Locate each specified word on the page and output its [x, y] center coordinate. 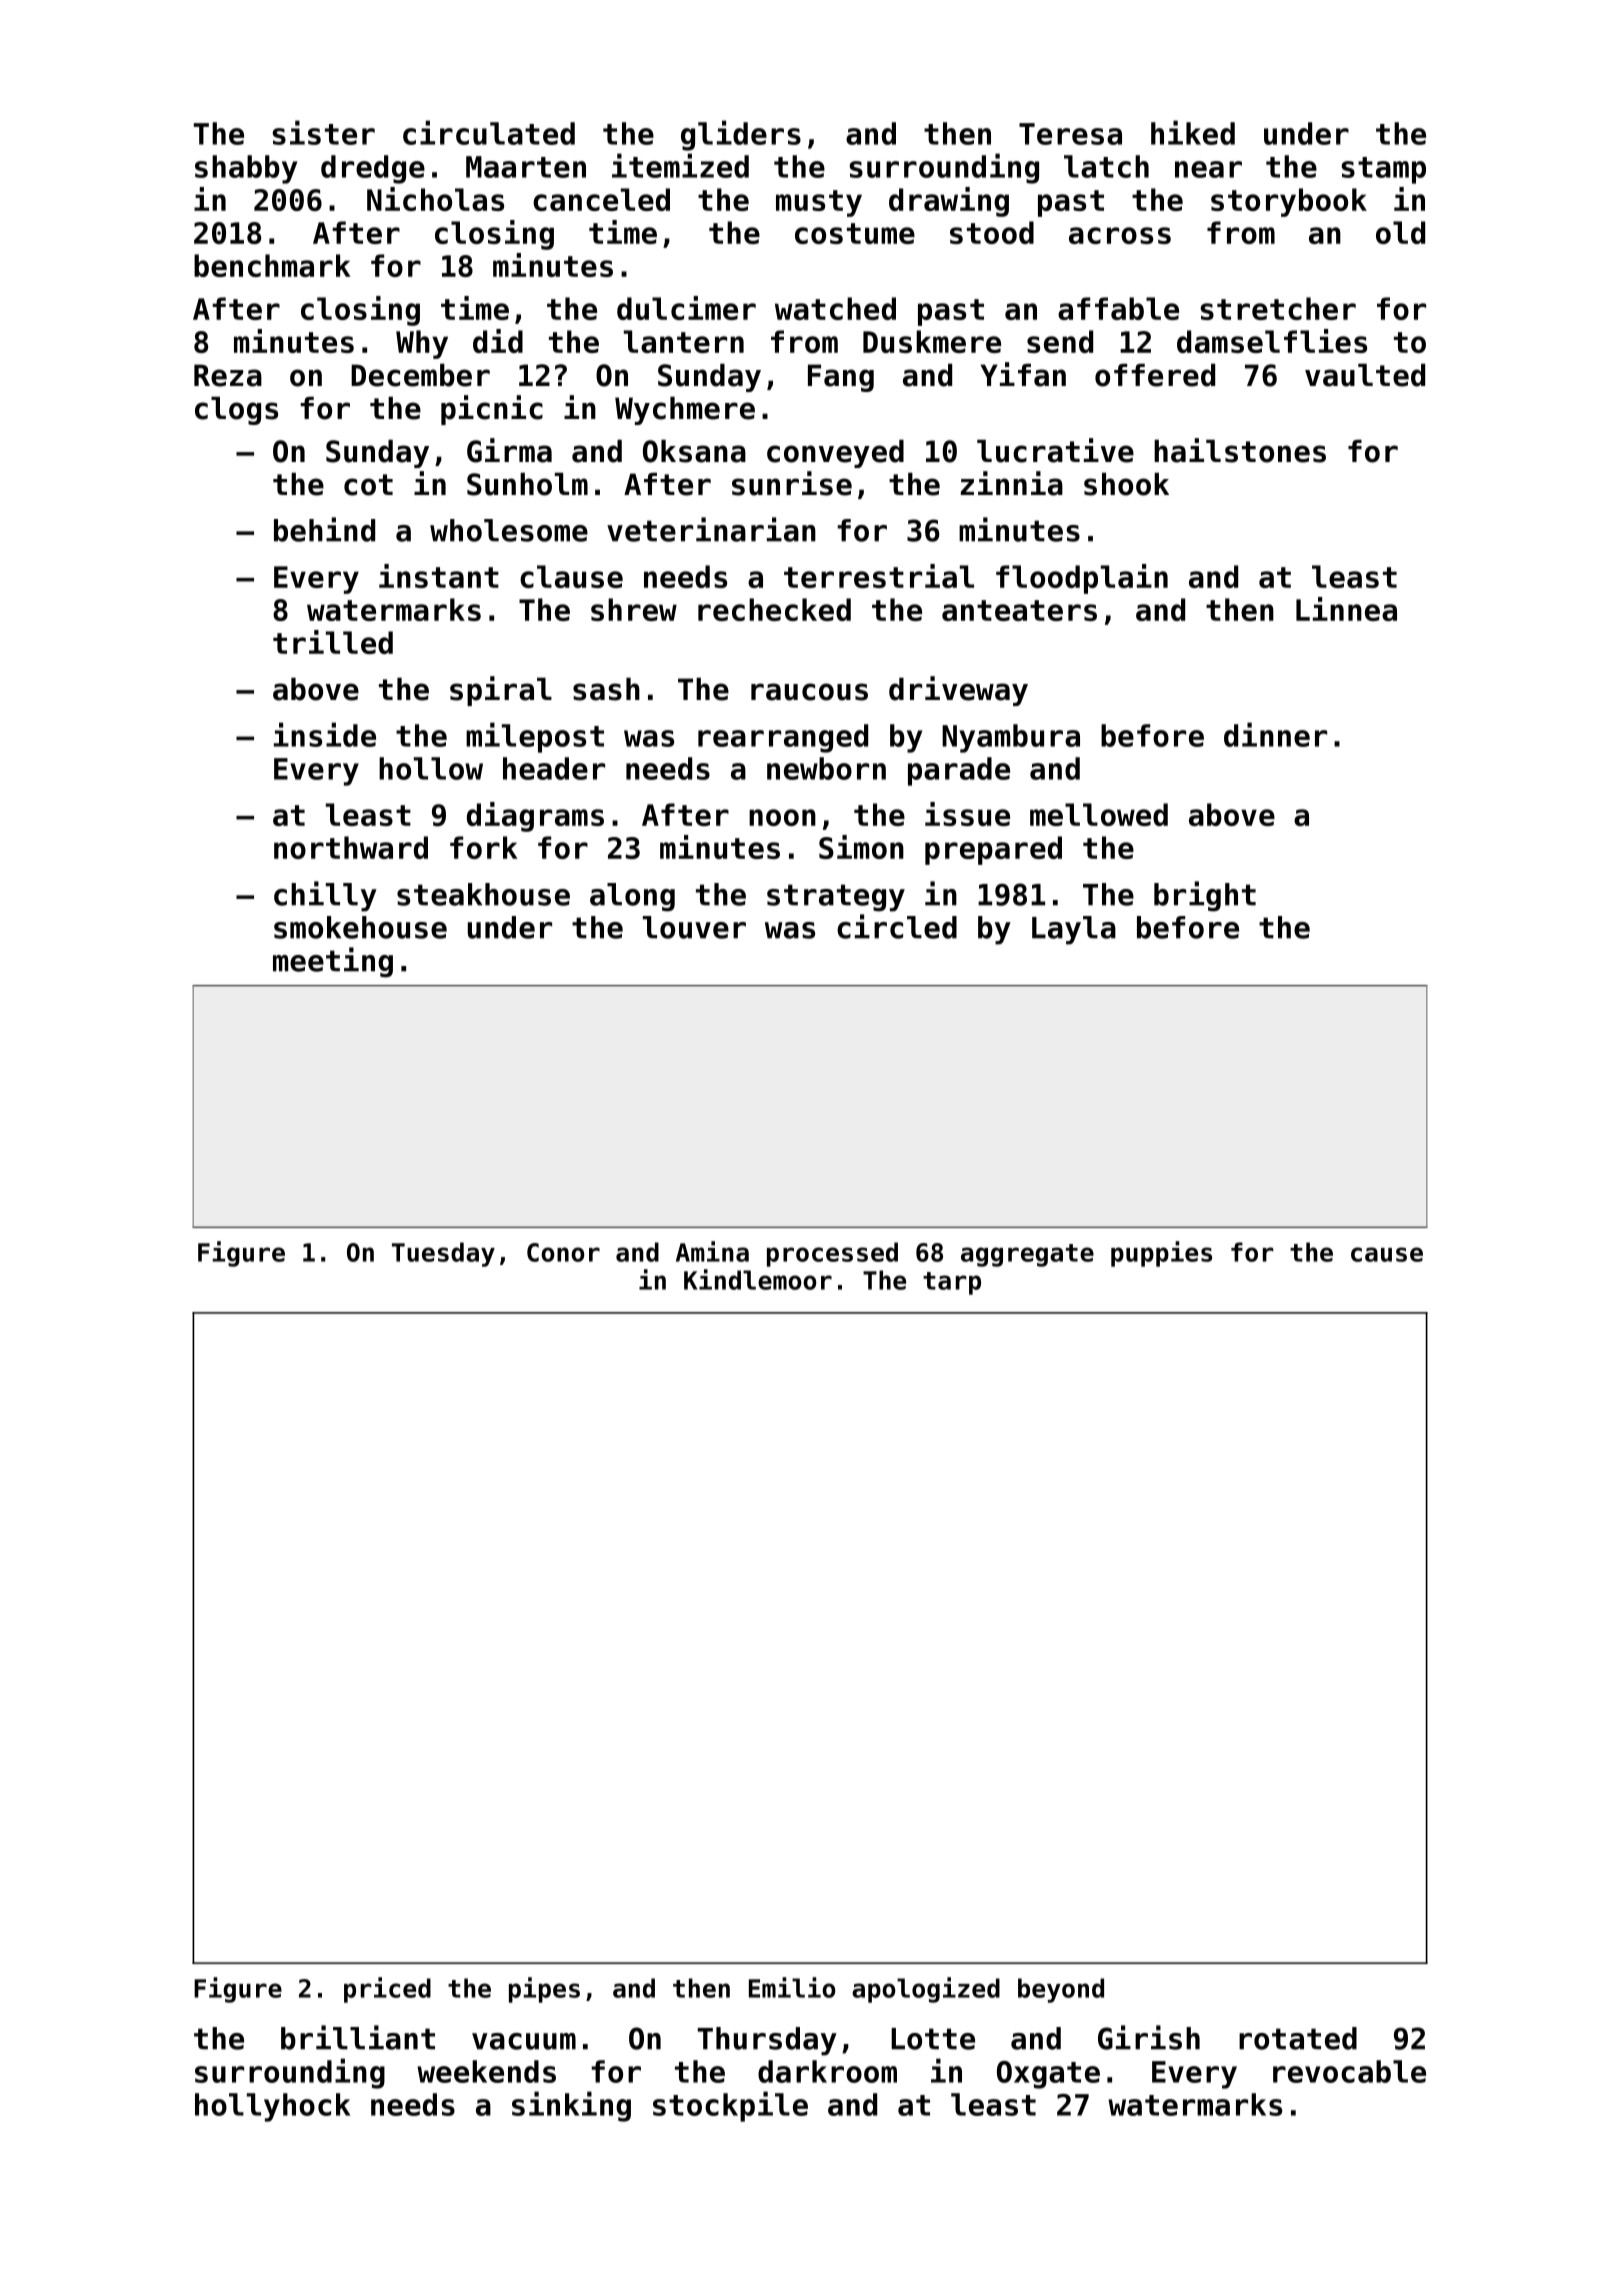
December [420, 375]
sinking [571, 2106]
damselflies [1272, 341]
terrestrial [879, 576]
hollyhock [272, 2107]
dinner [1275, 734]
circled [897, 926]
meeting [333, 962]
